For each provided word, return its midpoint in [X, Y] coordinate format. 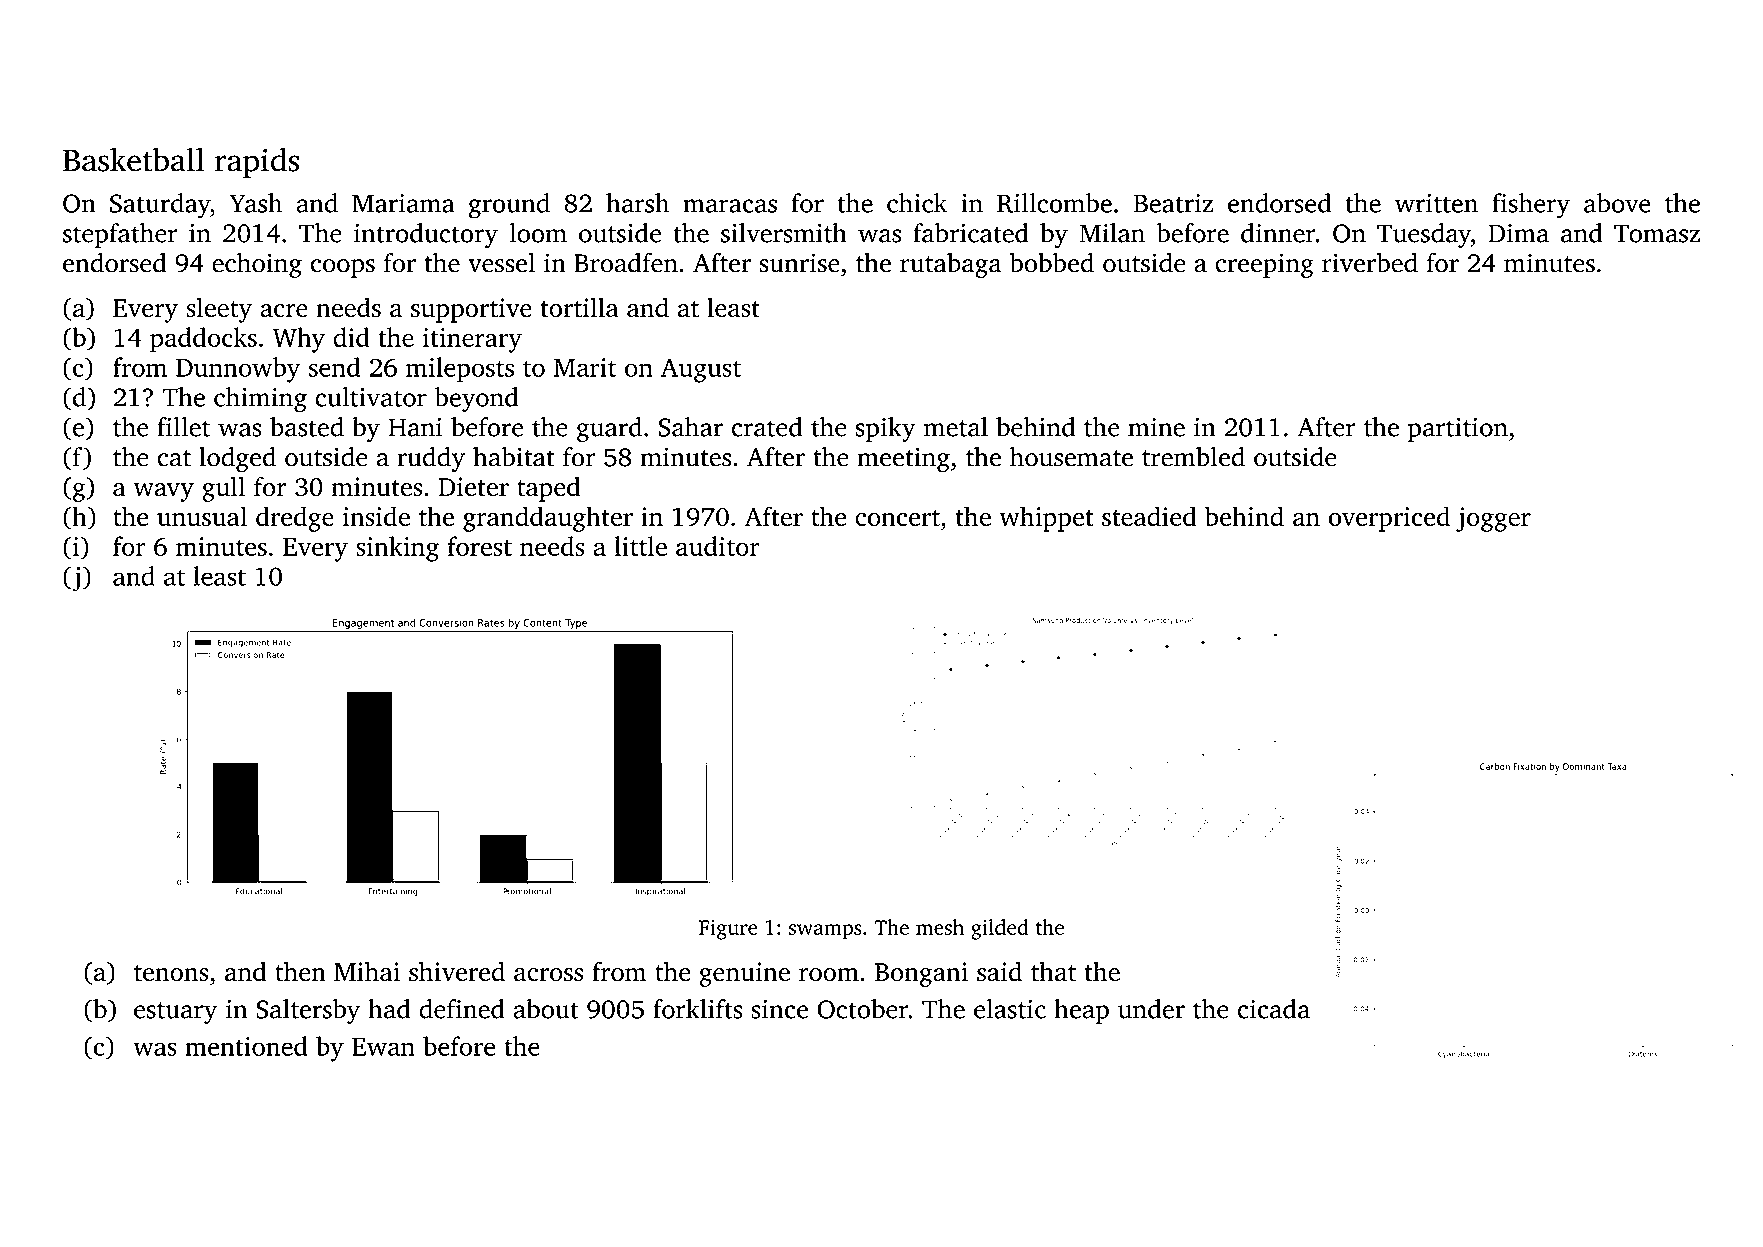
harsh [637, 203]
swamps [825, 932]
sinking [397, 549]
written [1436, 203]
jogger [1493, 519]
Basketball [133, 160]
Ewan [383, 1047]
